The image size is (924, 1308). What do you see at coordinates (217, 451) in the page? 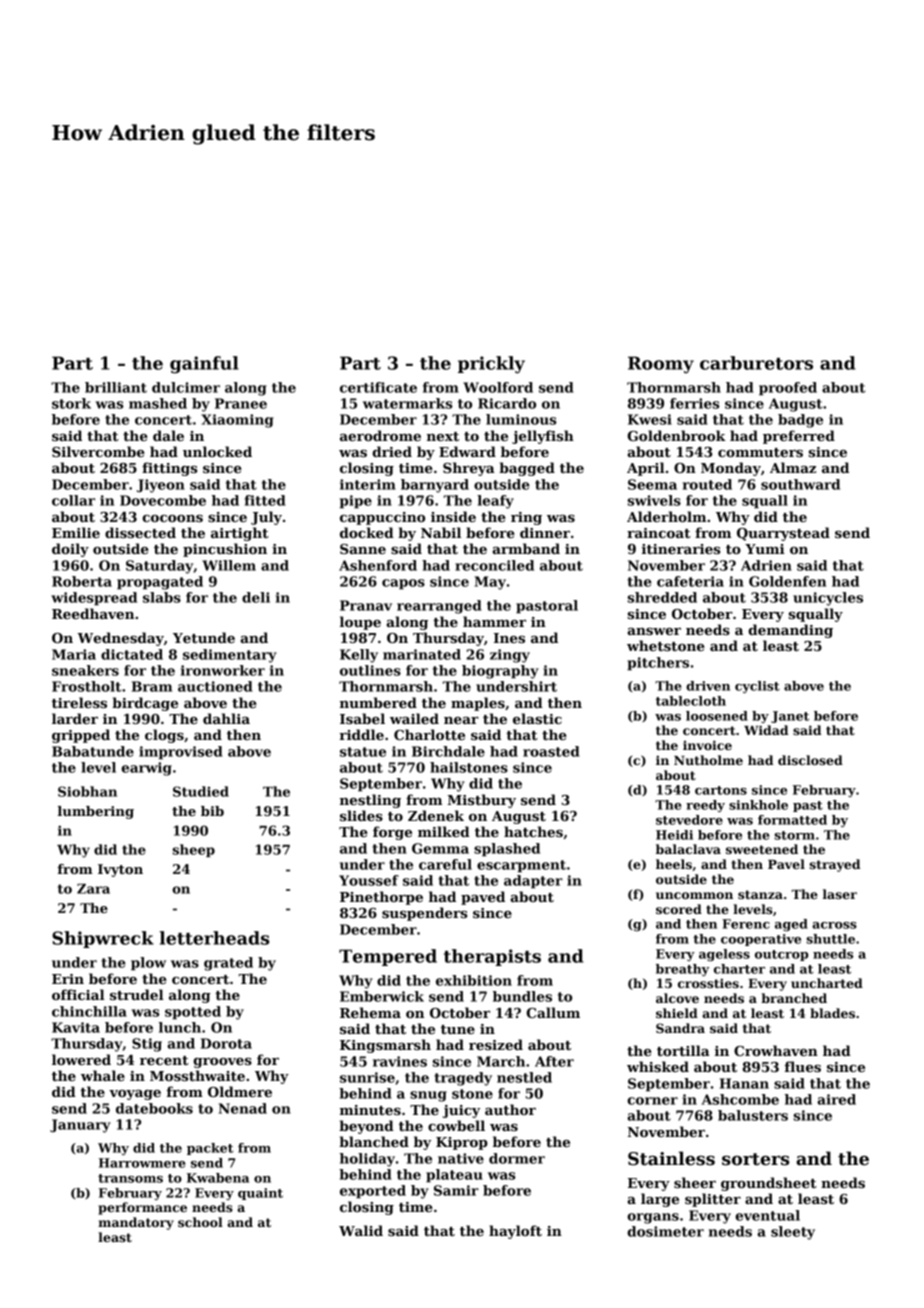
I see `unlocked` at bounding box center [217, 451].
